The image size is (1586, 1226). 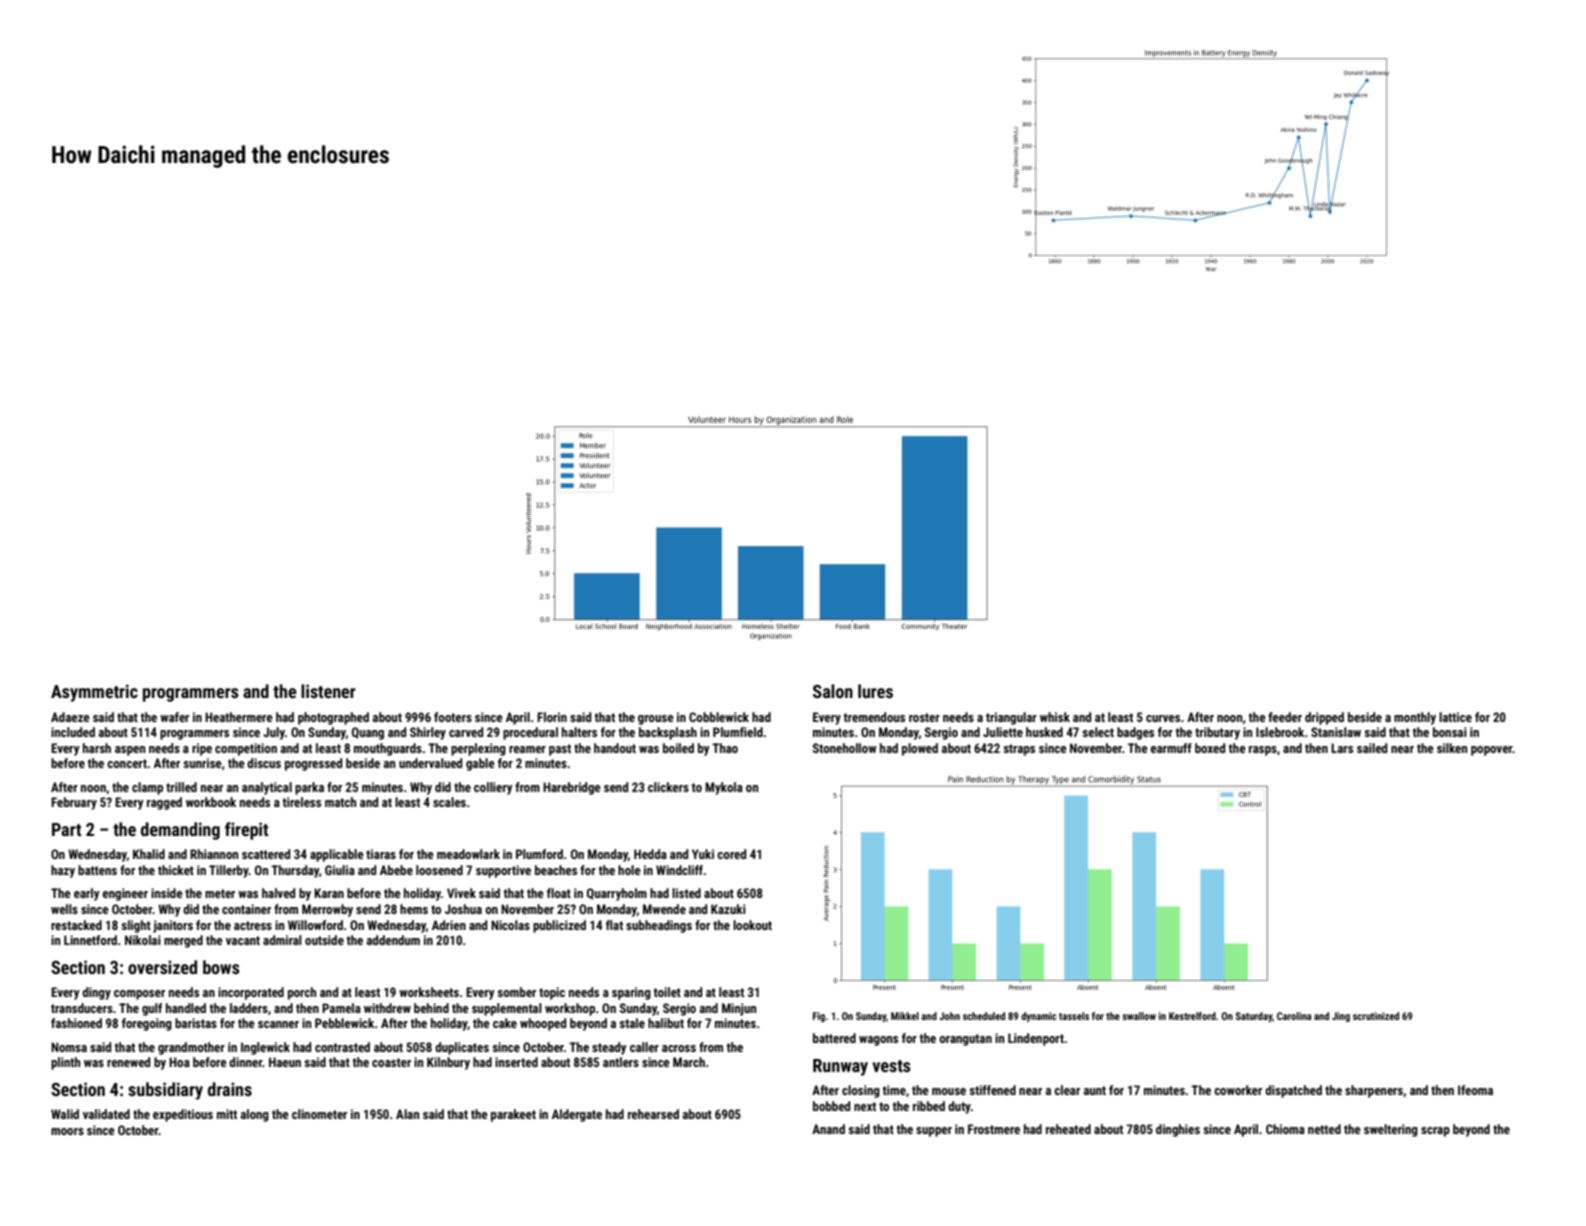 I want to click on listener, so click(x=328, y=691).
